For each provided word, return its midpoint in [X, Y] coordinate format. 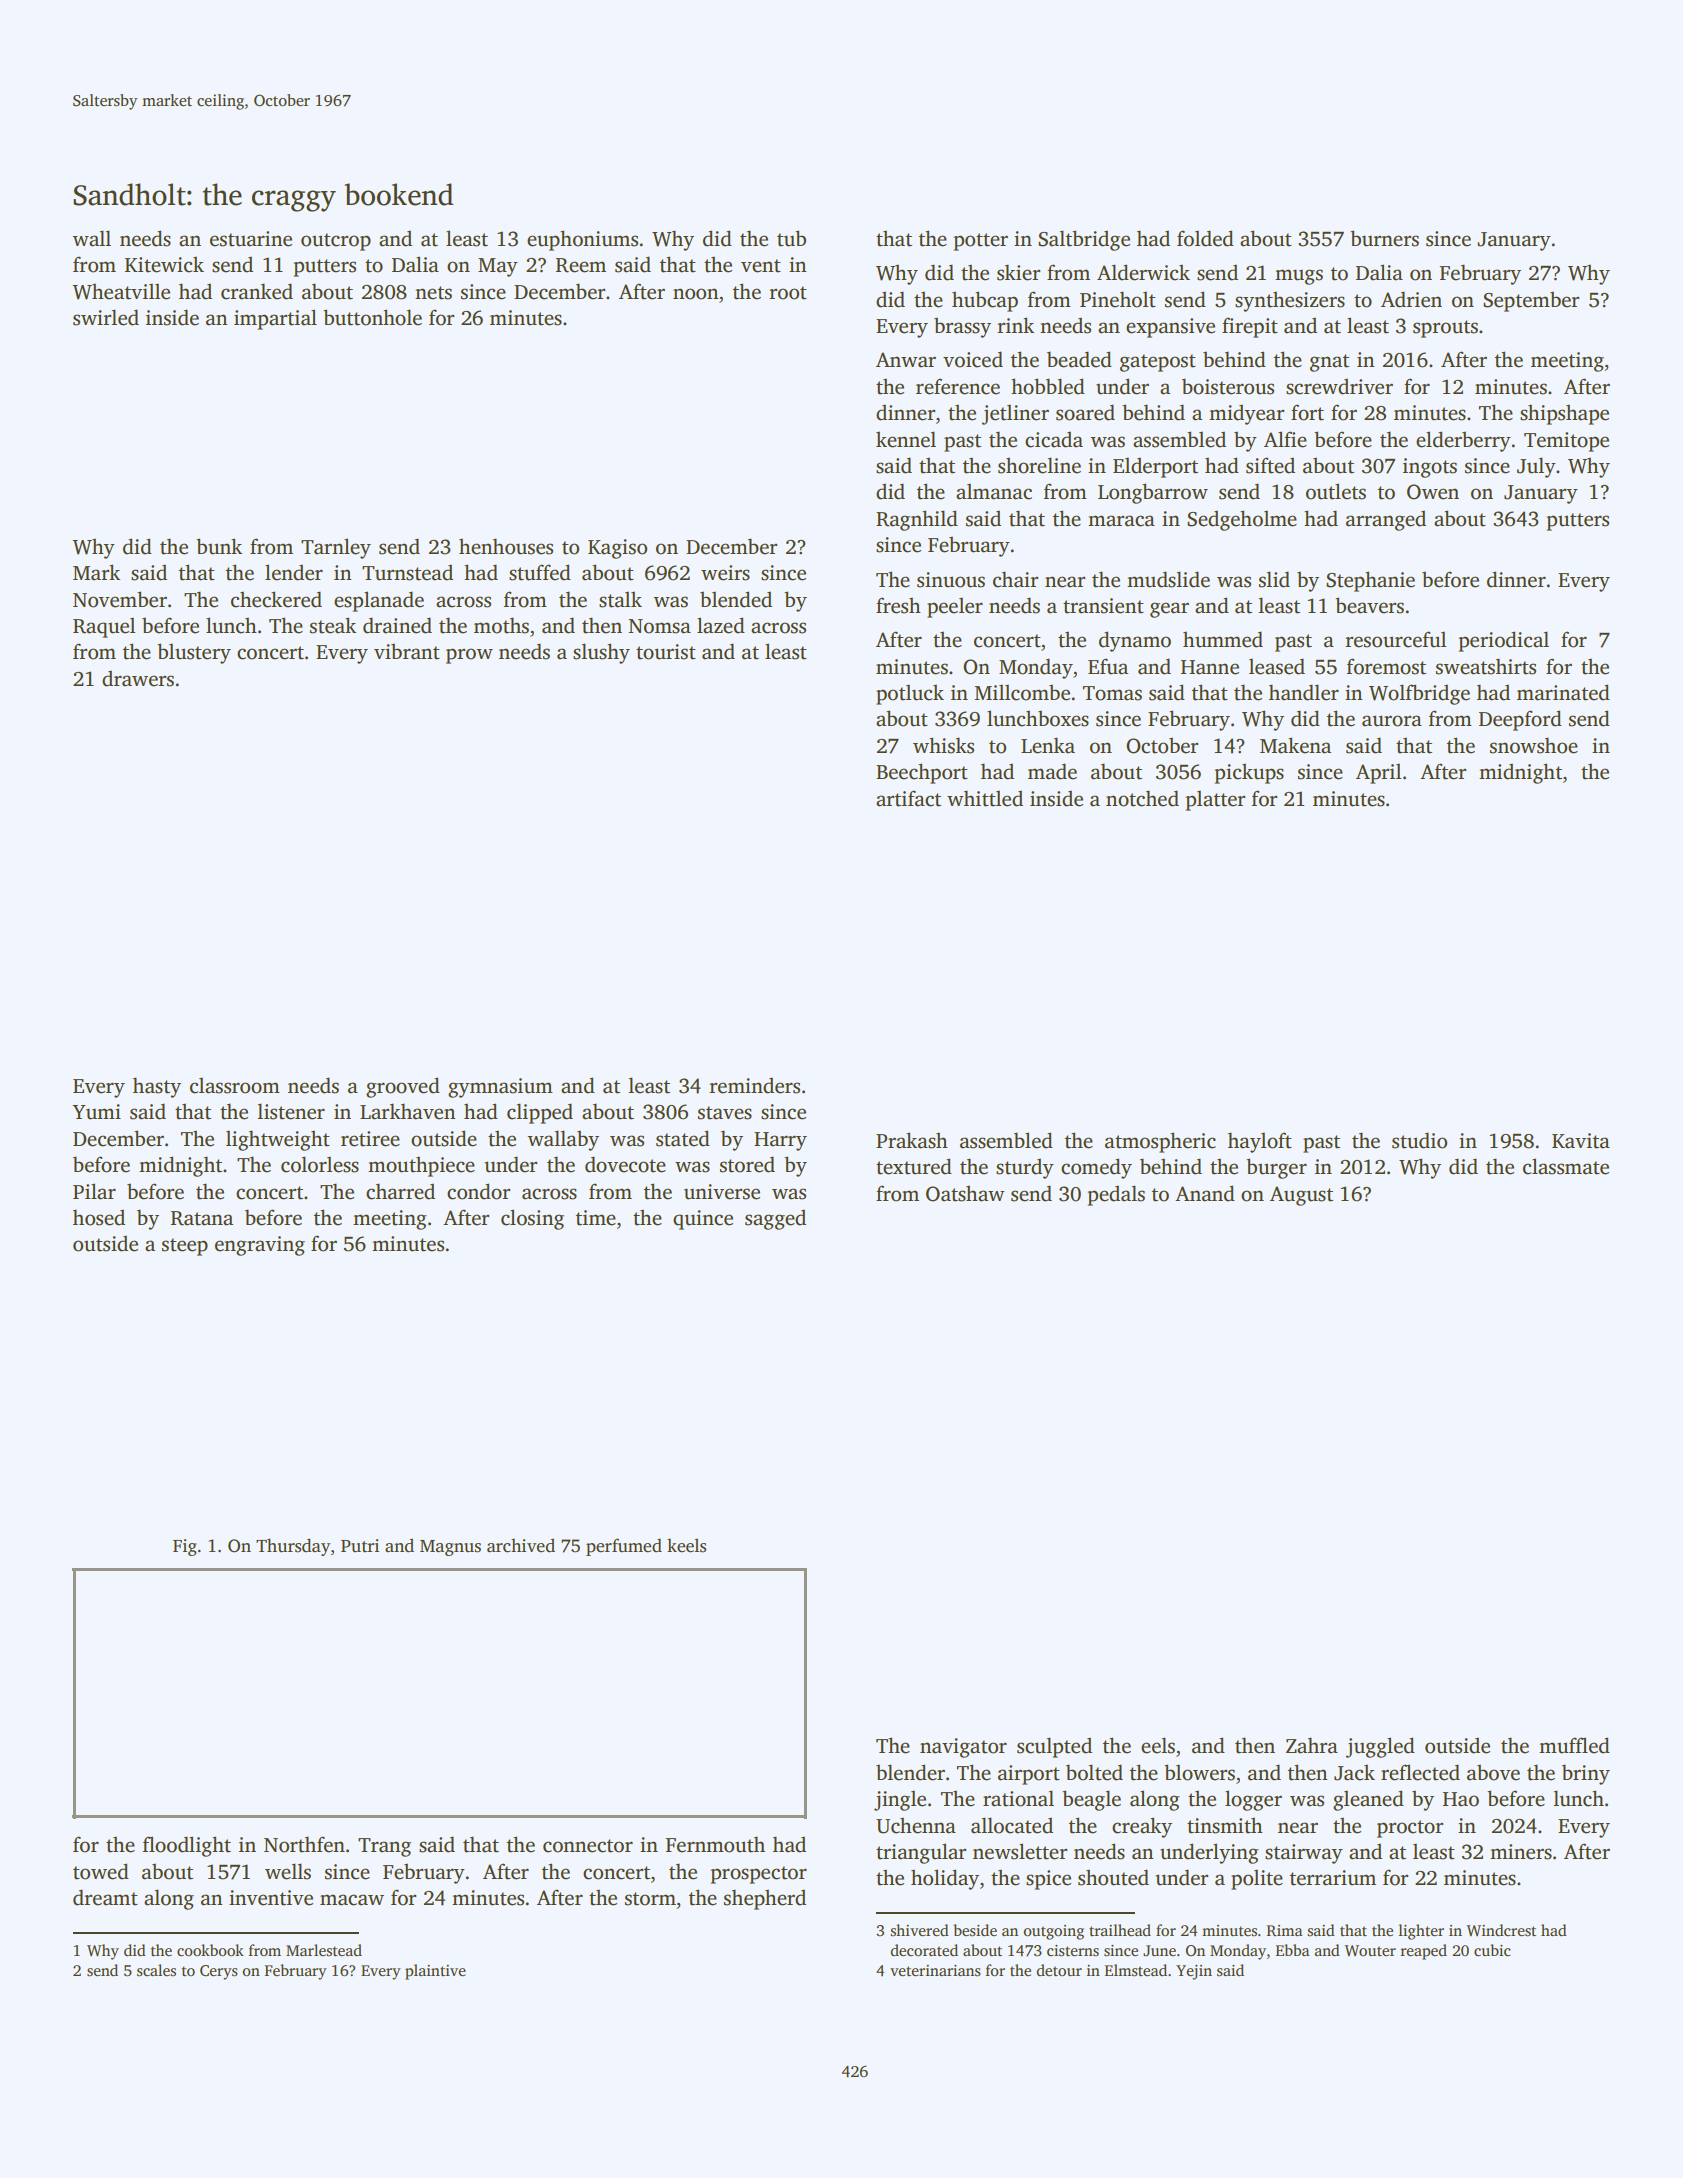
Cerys [219, 1972]
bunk [219, 546]
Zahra [1312, 1745]
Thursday [293, 1547]
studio [1419, 1140]
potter [981, 242]
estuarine [251, 239]
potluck [910, 695]
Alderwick [1143, 272]
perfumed [624, 1547]
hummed [1223, 639]
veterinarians [935, 1971]
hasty [157, 1087]
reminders [754, 1086]
